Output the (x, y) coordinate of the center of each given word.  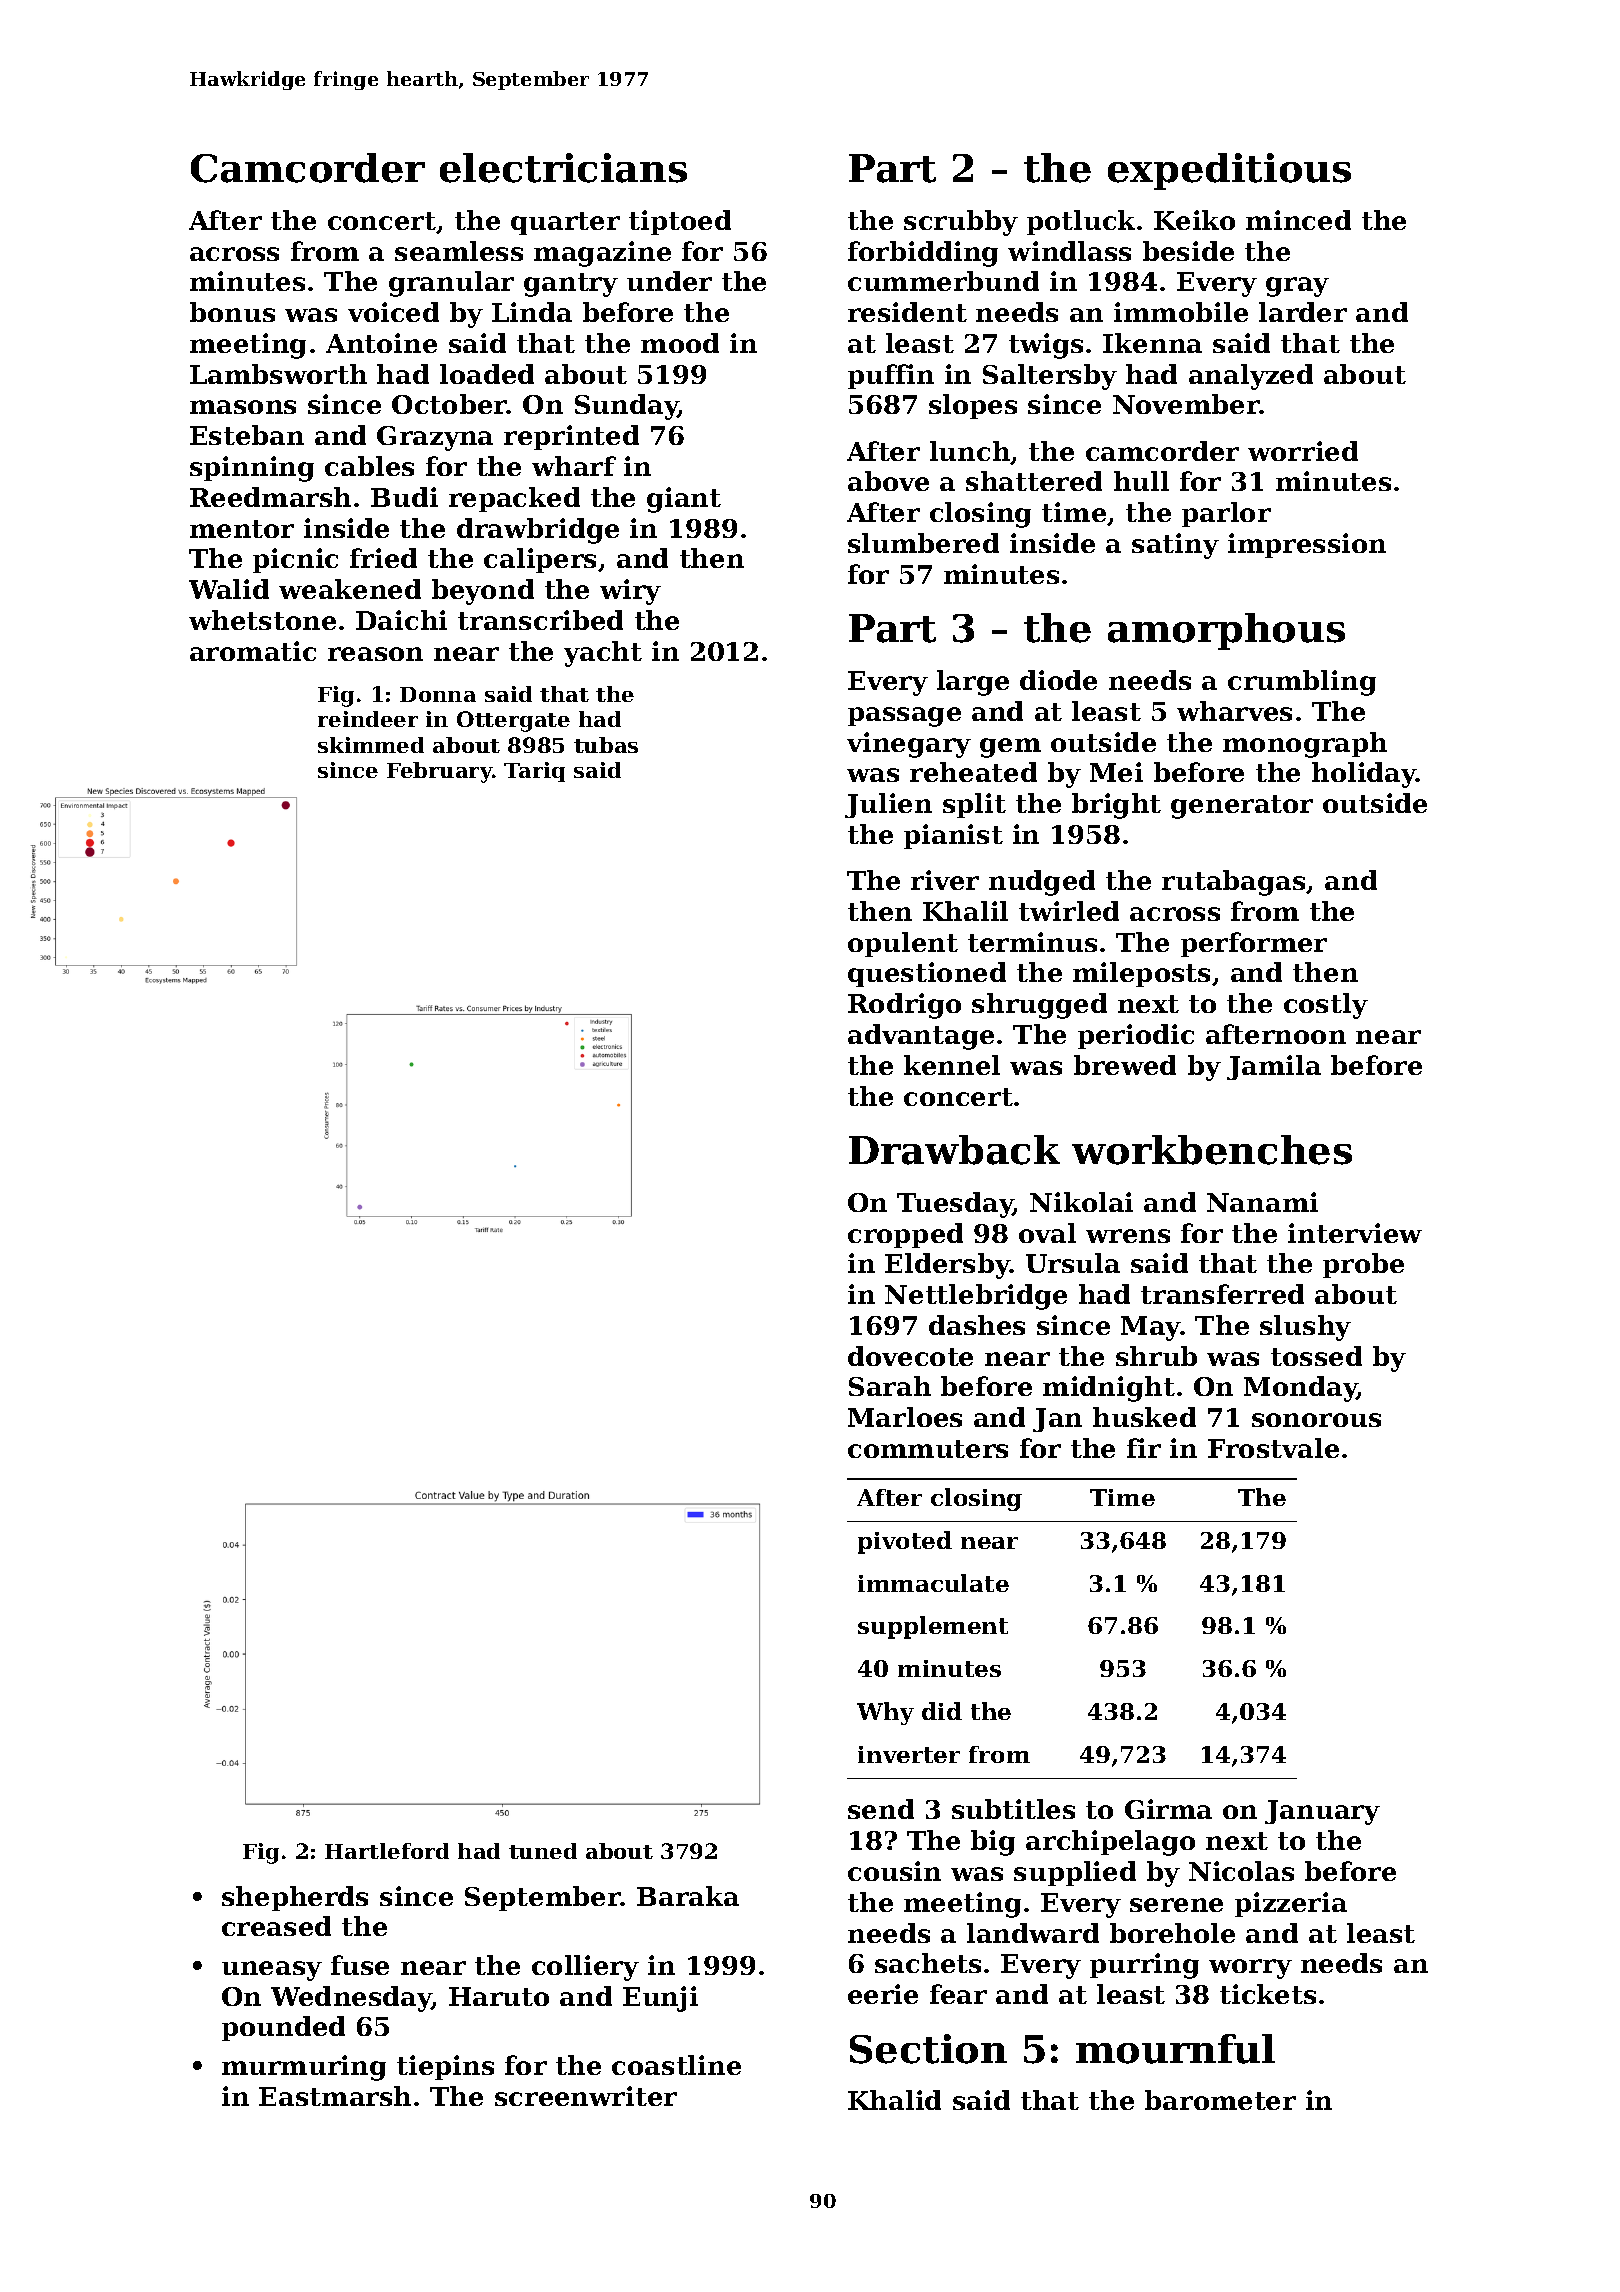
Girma (1168, 1809)
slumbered (923, 543)
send (881, 1809)
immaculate (933, 1583)
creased (276, 1926)
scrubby (961, 223)
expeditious (1229, 171)
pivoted (905, 1542)
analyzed (1251, 377)
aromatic (253, 651)
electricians (563, 168)
